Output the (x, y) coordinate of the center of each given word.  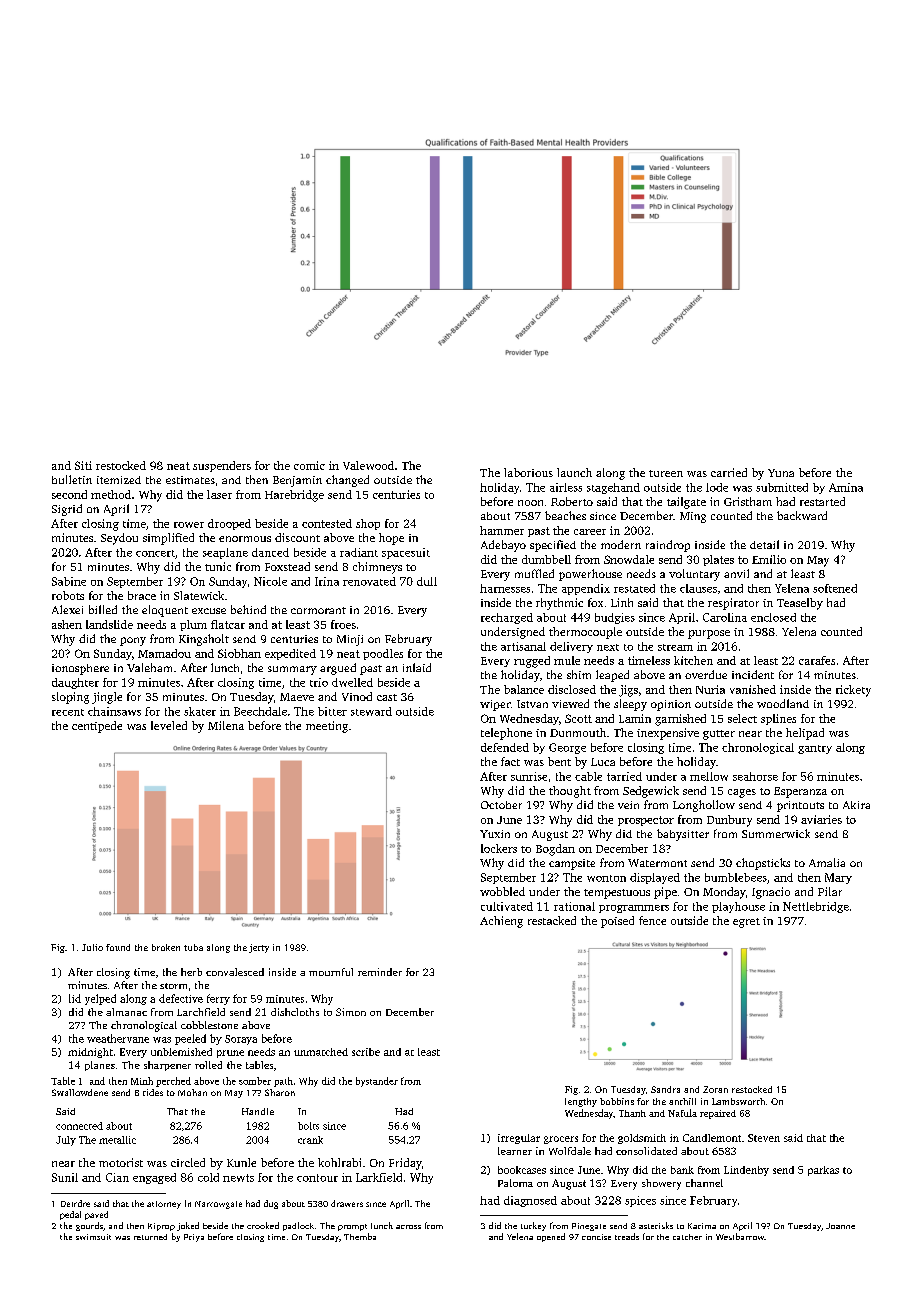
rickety (853, 691)
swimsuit (93, 1237)
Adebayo (503, 546)
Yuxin (495, 834)
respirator (733, 604)
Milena (226, 725)
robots (68, 595)
